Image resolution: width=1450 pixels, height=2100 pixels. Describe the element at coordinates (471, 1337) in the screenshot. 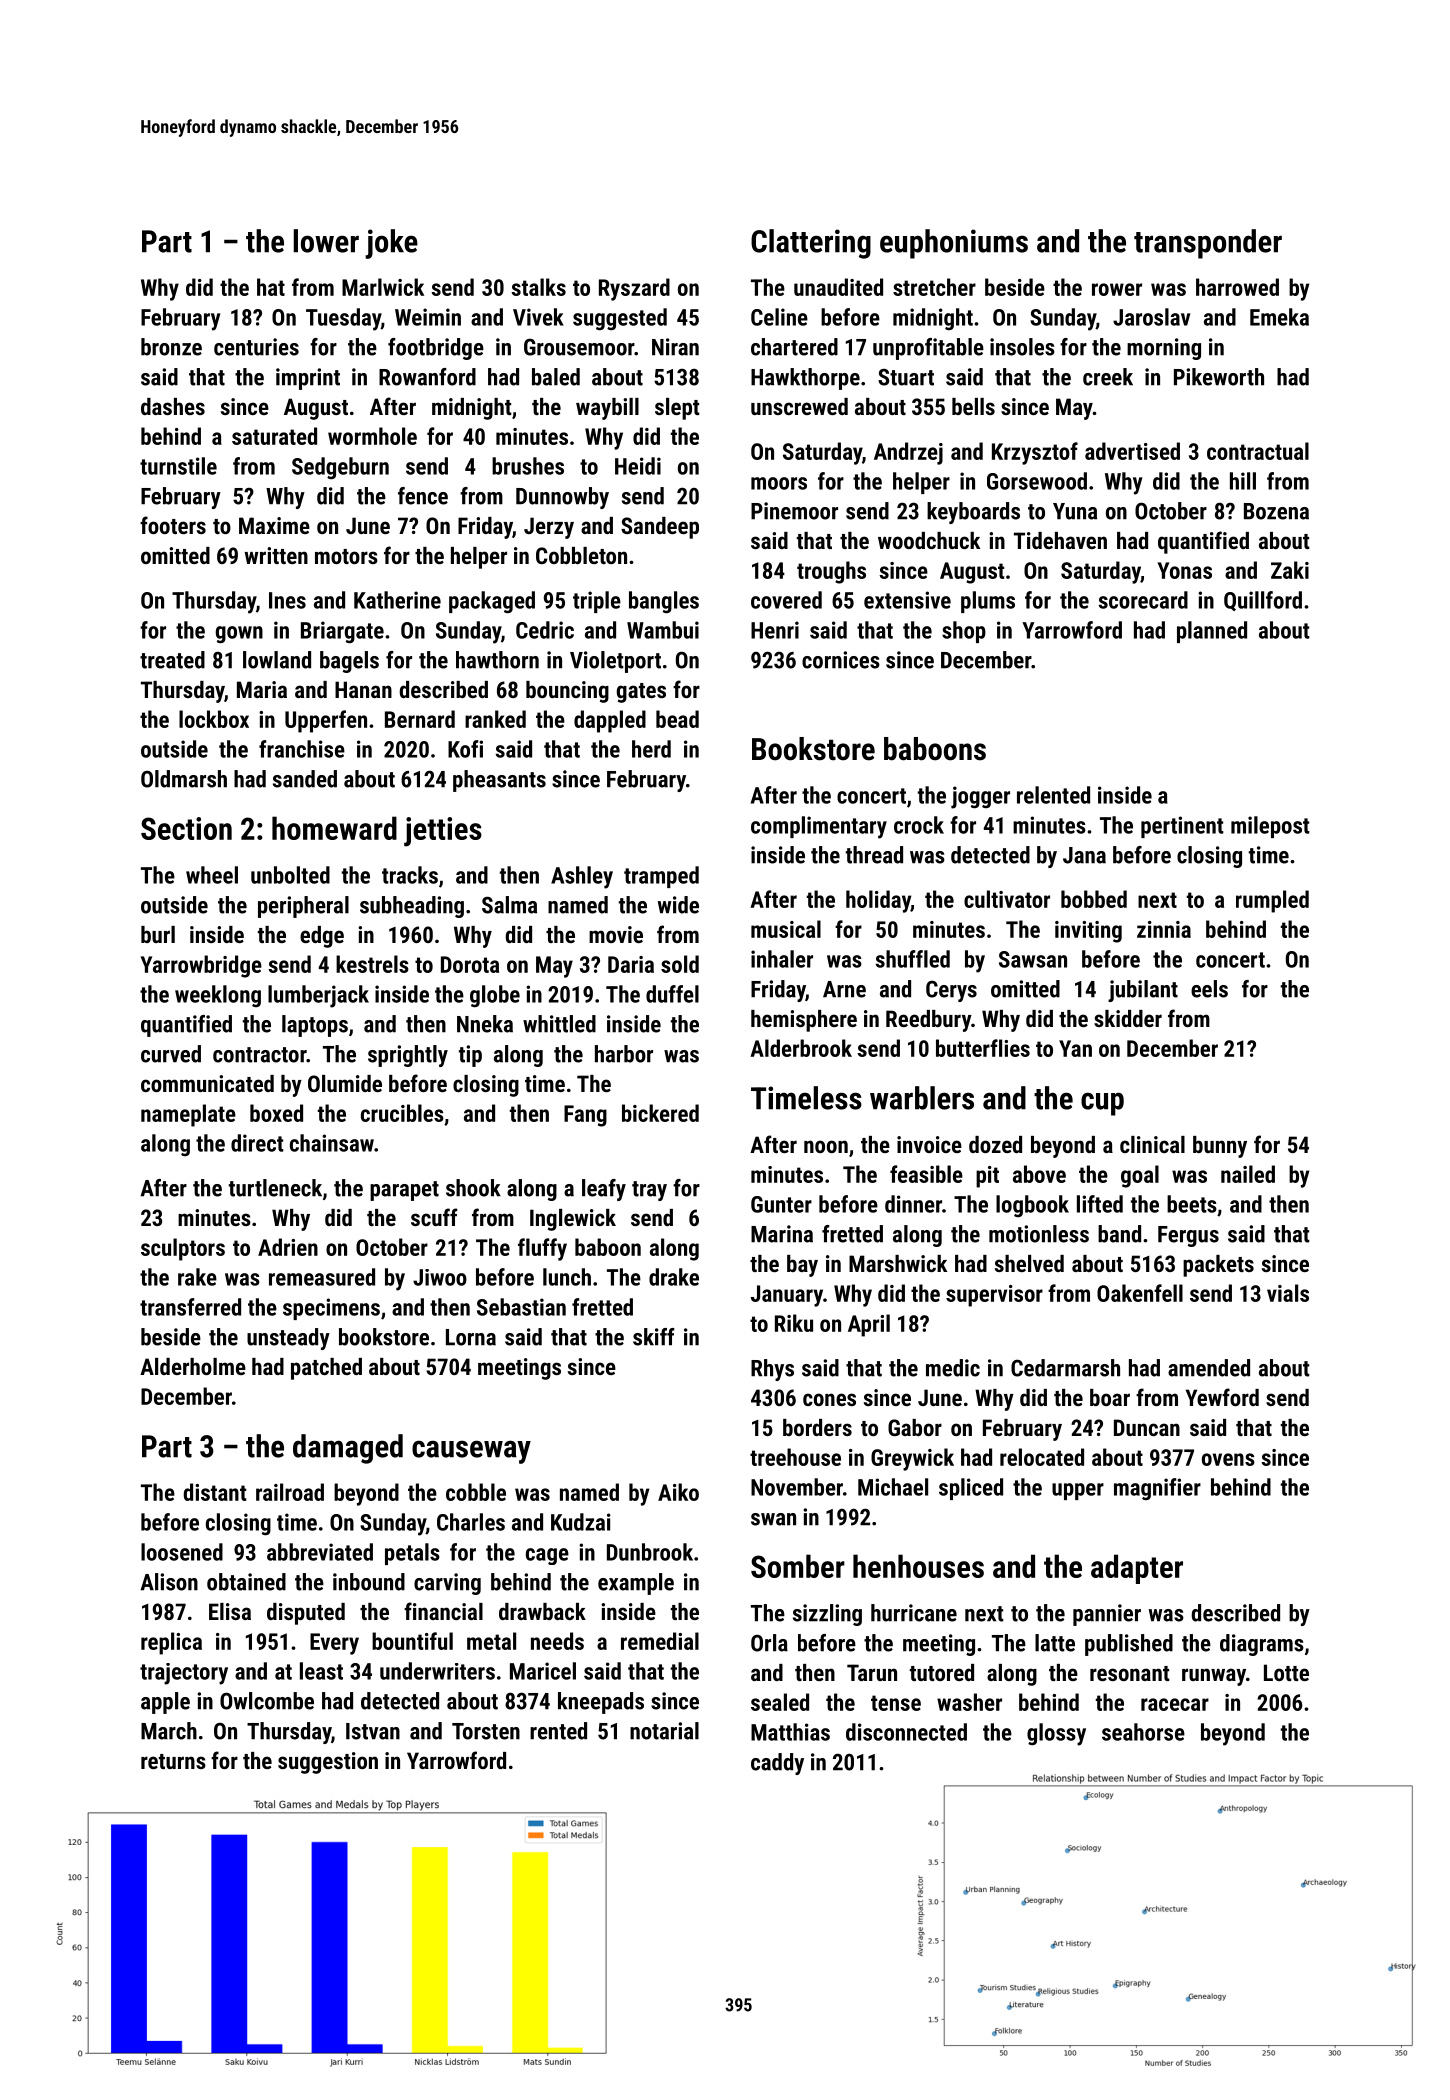

I see `Lorna` at that location.
